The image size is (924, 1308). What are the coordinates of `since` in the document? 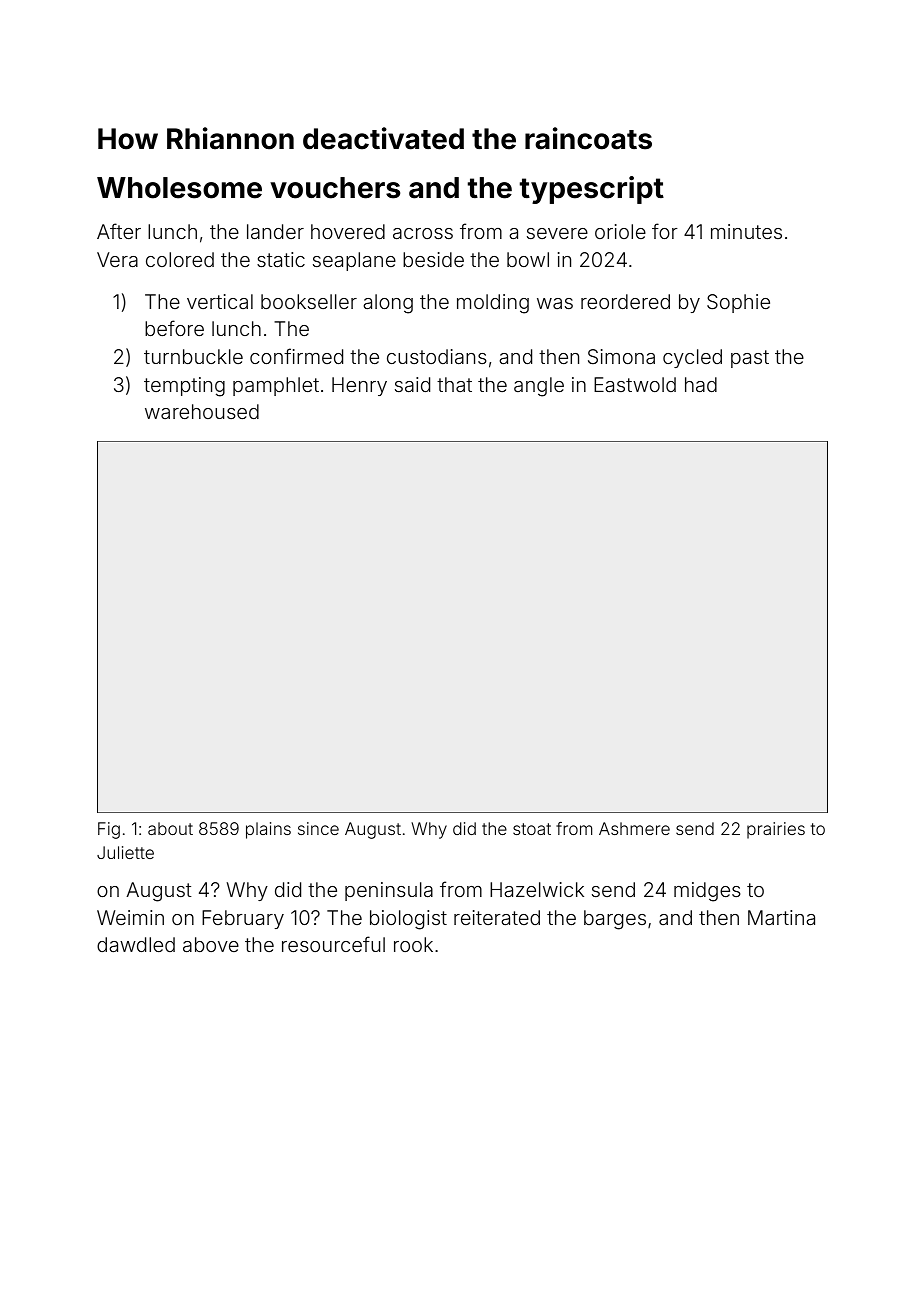 It's located at (318, 828).
